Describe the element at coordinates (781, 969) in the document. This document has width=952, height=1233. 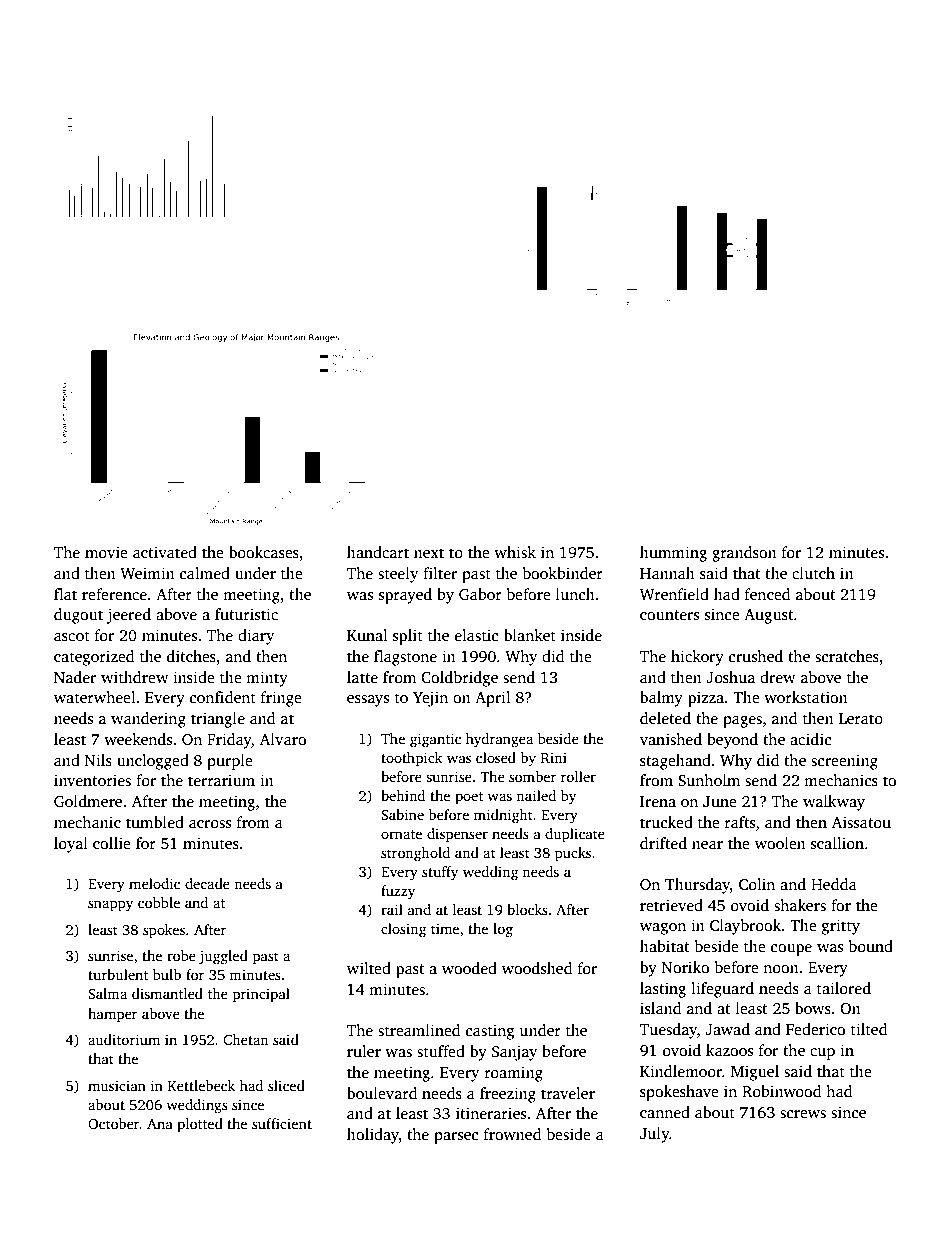
I see `noon` at that location.
